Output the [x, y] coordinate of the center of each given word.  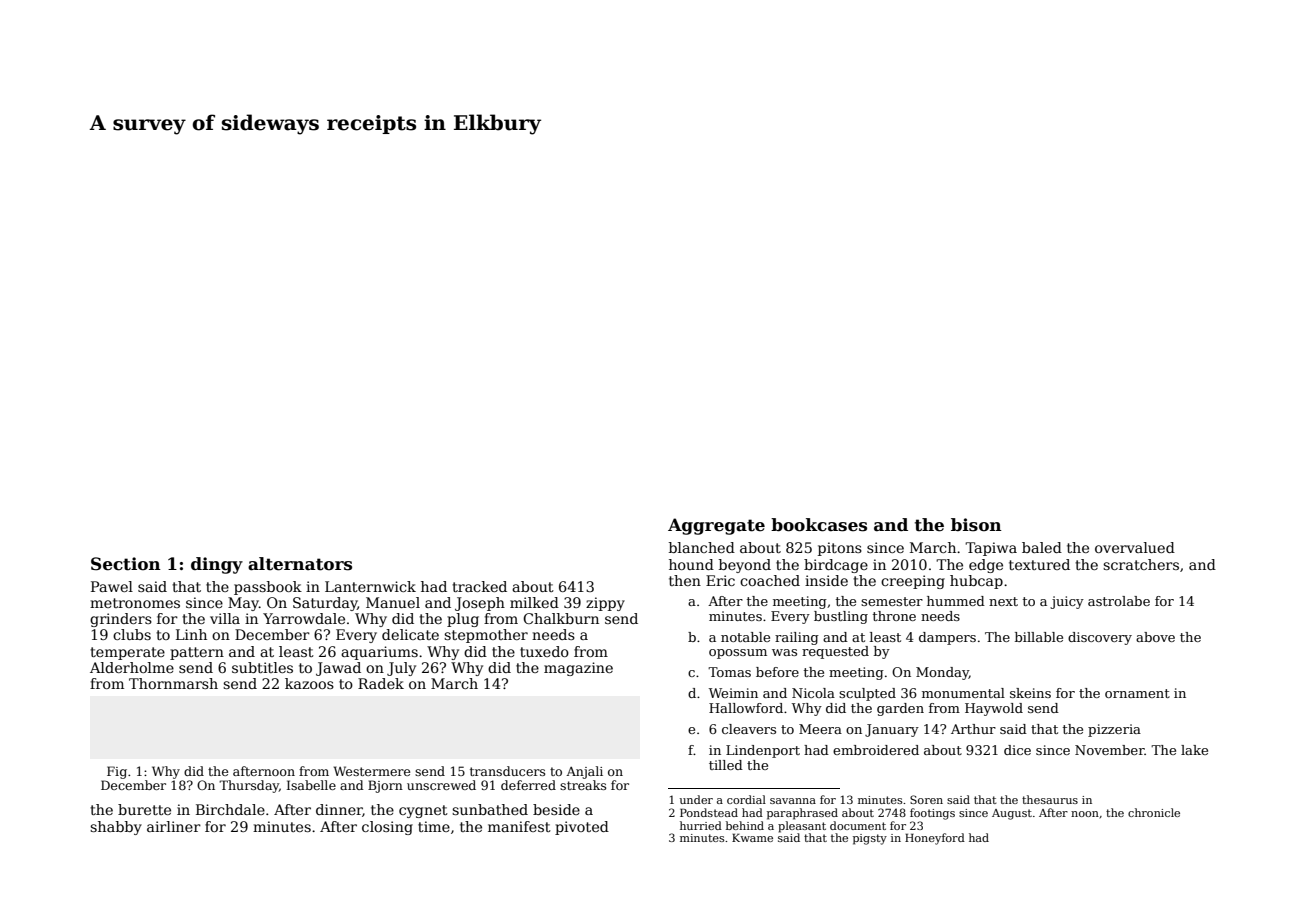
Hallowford [746, 708]
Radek [381, 683]
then [685, 580]
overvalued [1135, 547]
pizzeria [1114, 730]
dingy [217, 565]
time [434, 826]
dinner [339, 810]
